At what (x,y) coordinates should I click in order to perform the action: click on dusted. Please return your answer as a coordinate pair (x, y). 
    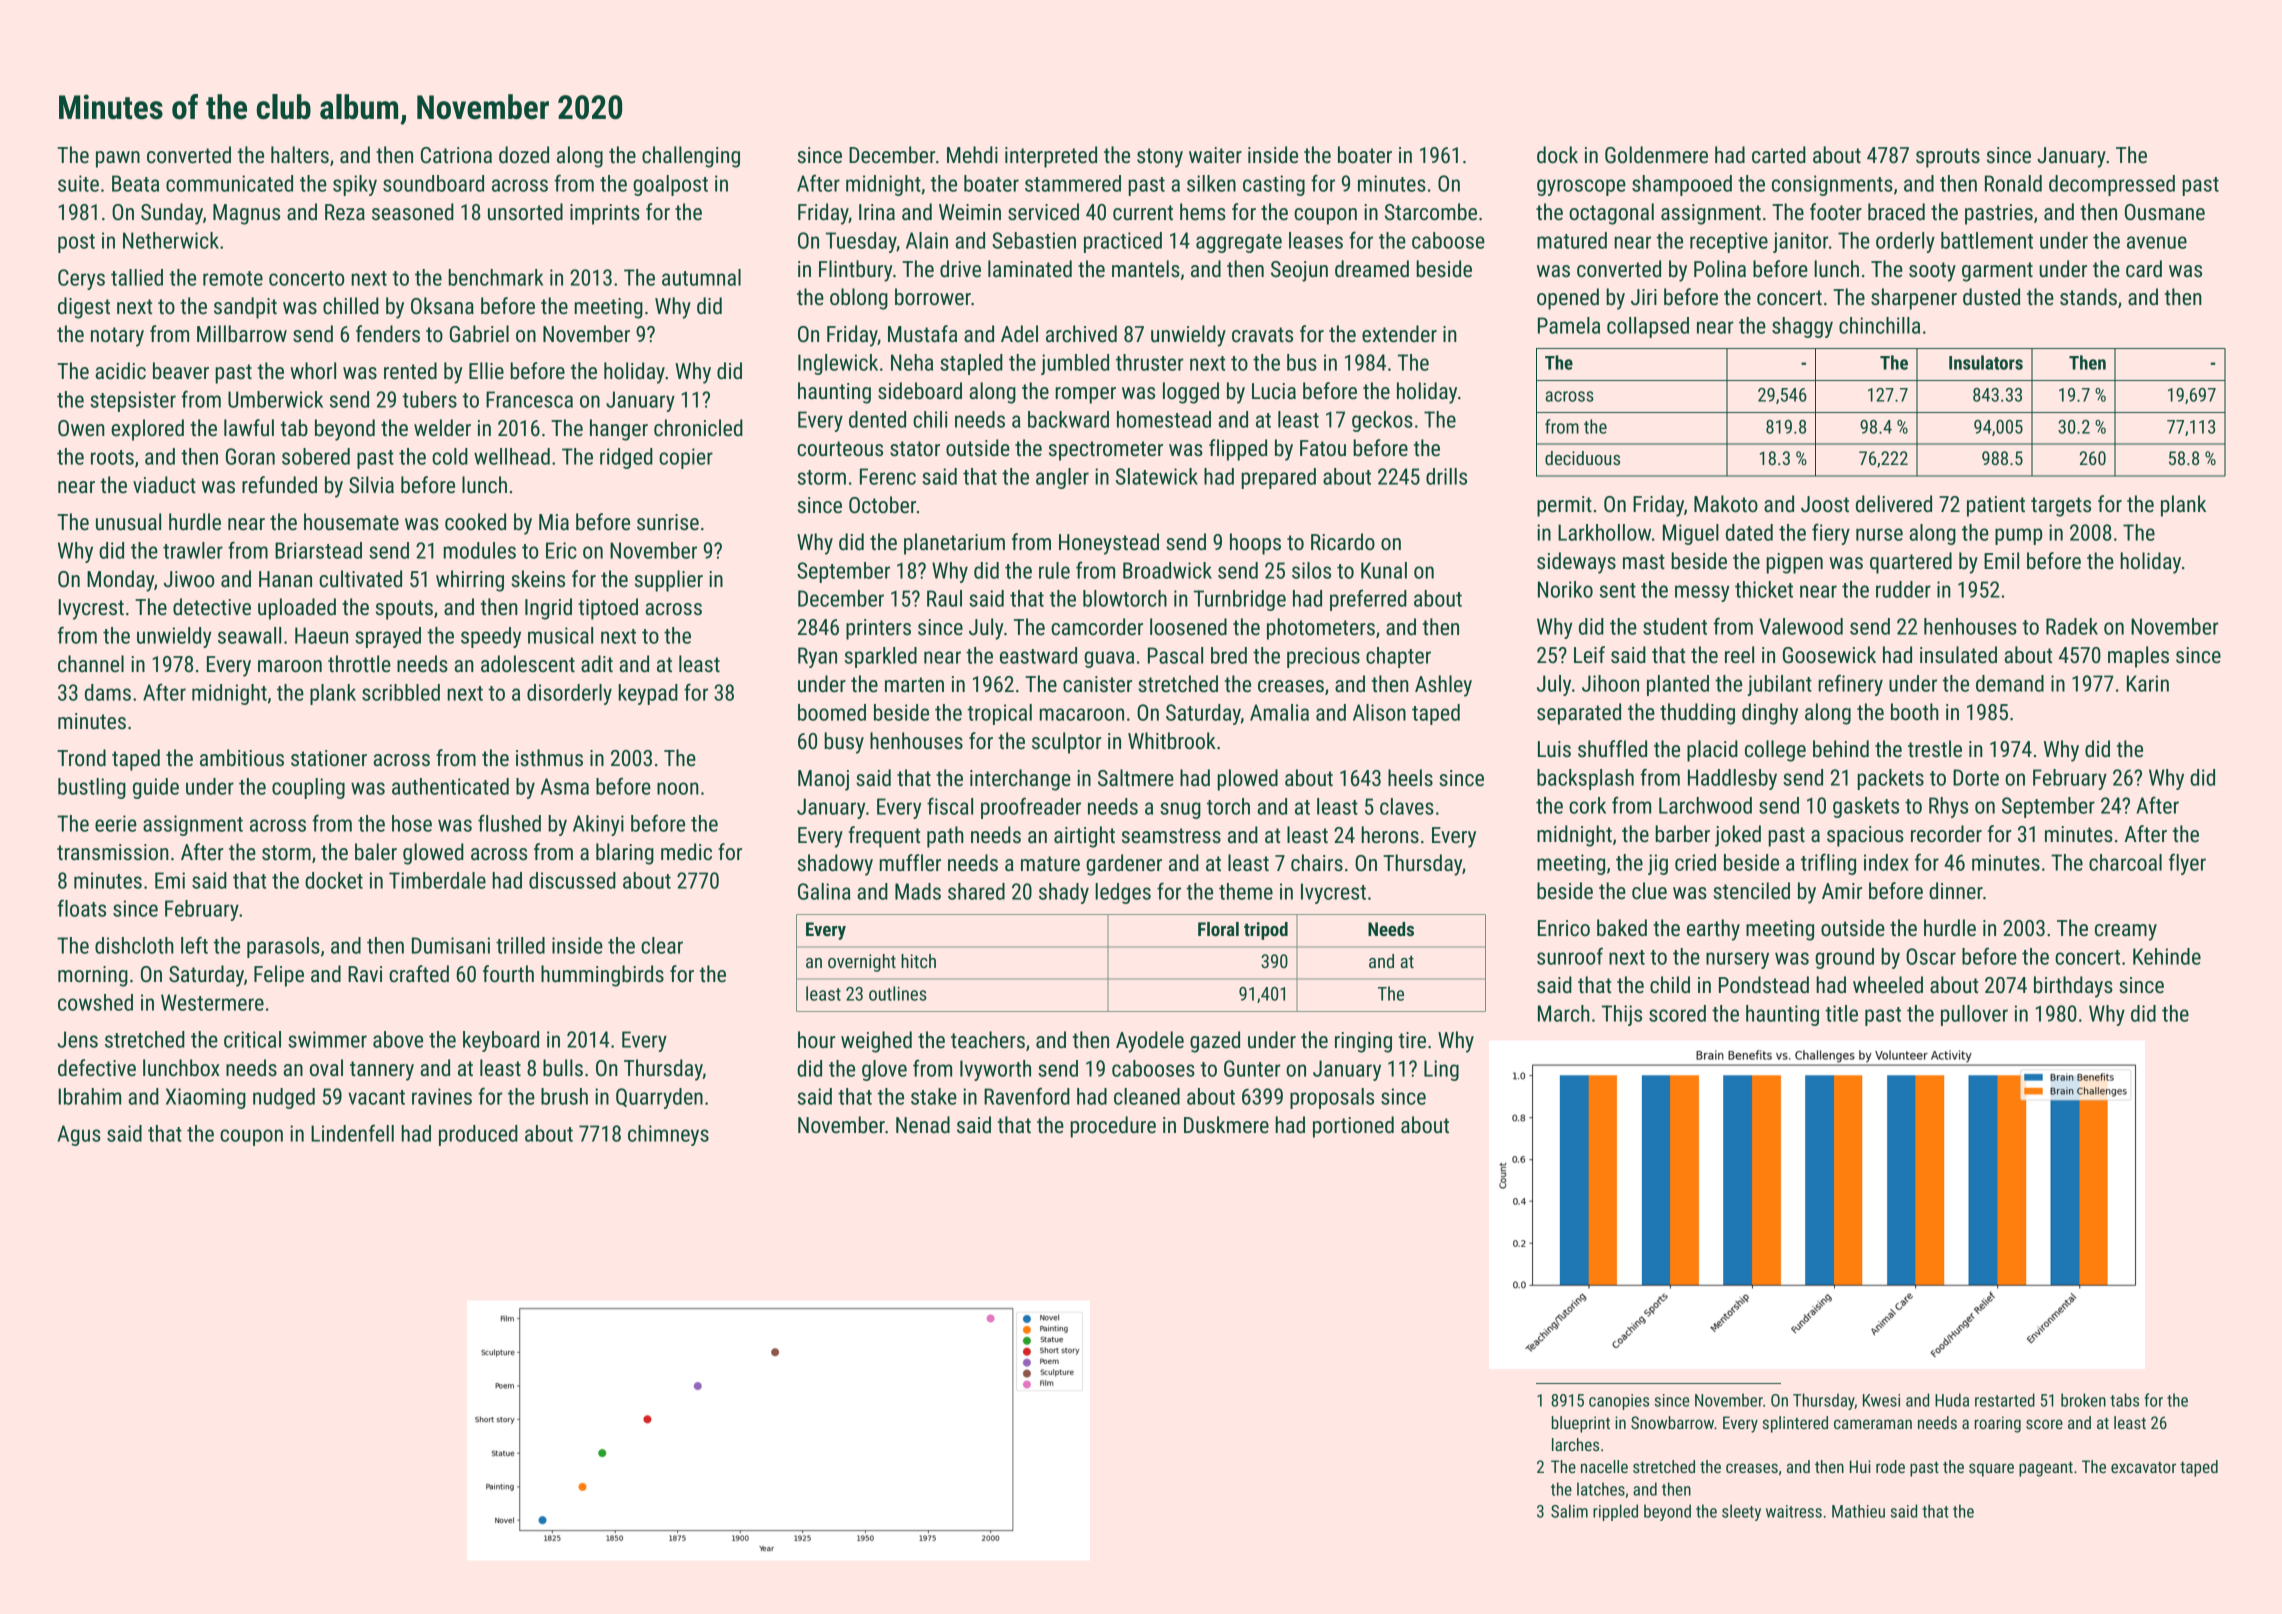
    Looking at the image, I should click on (1991, 297).
